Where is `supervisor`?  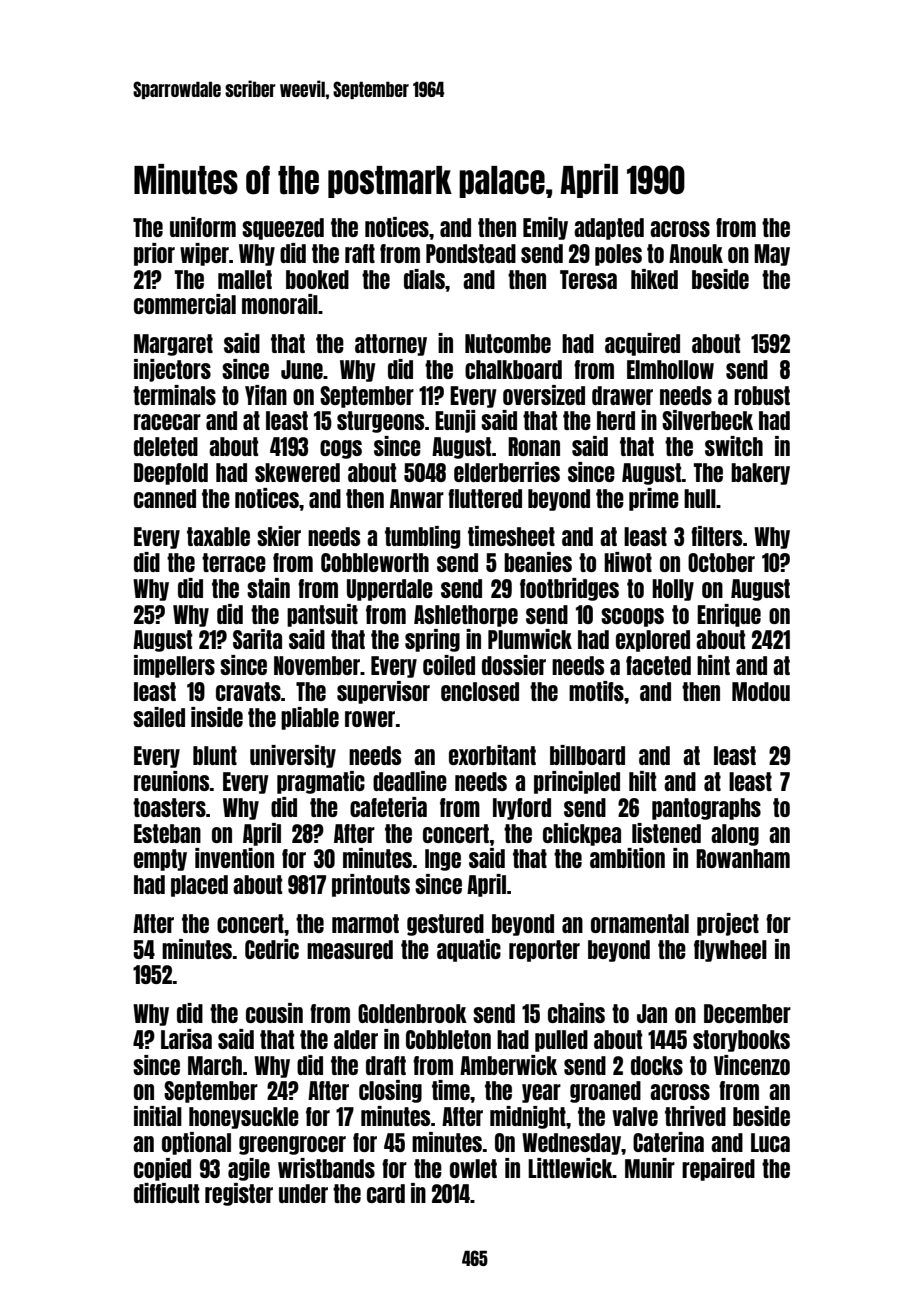
supervisor is located at coordinates (383, 692).
